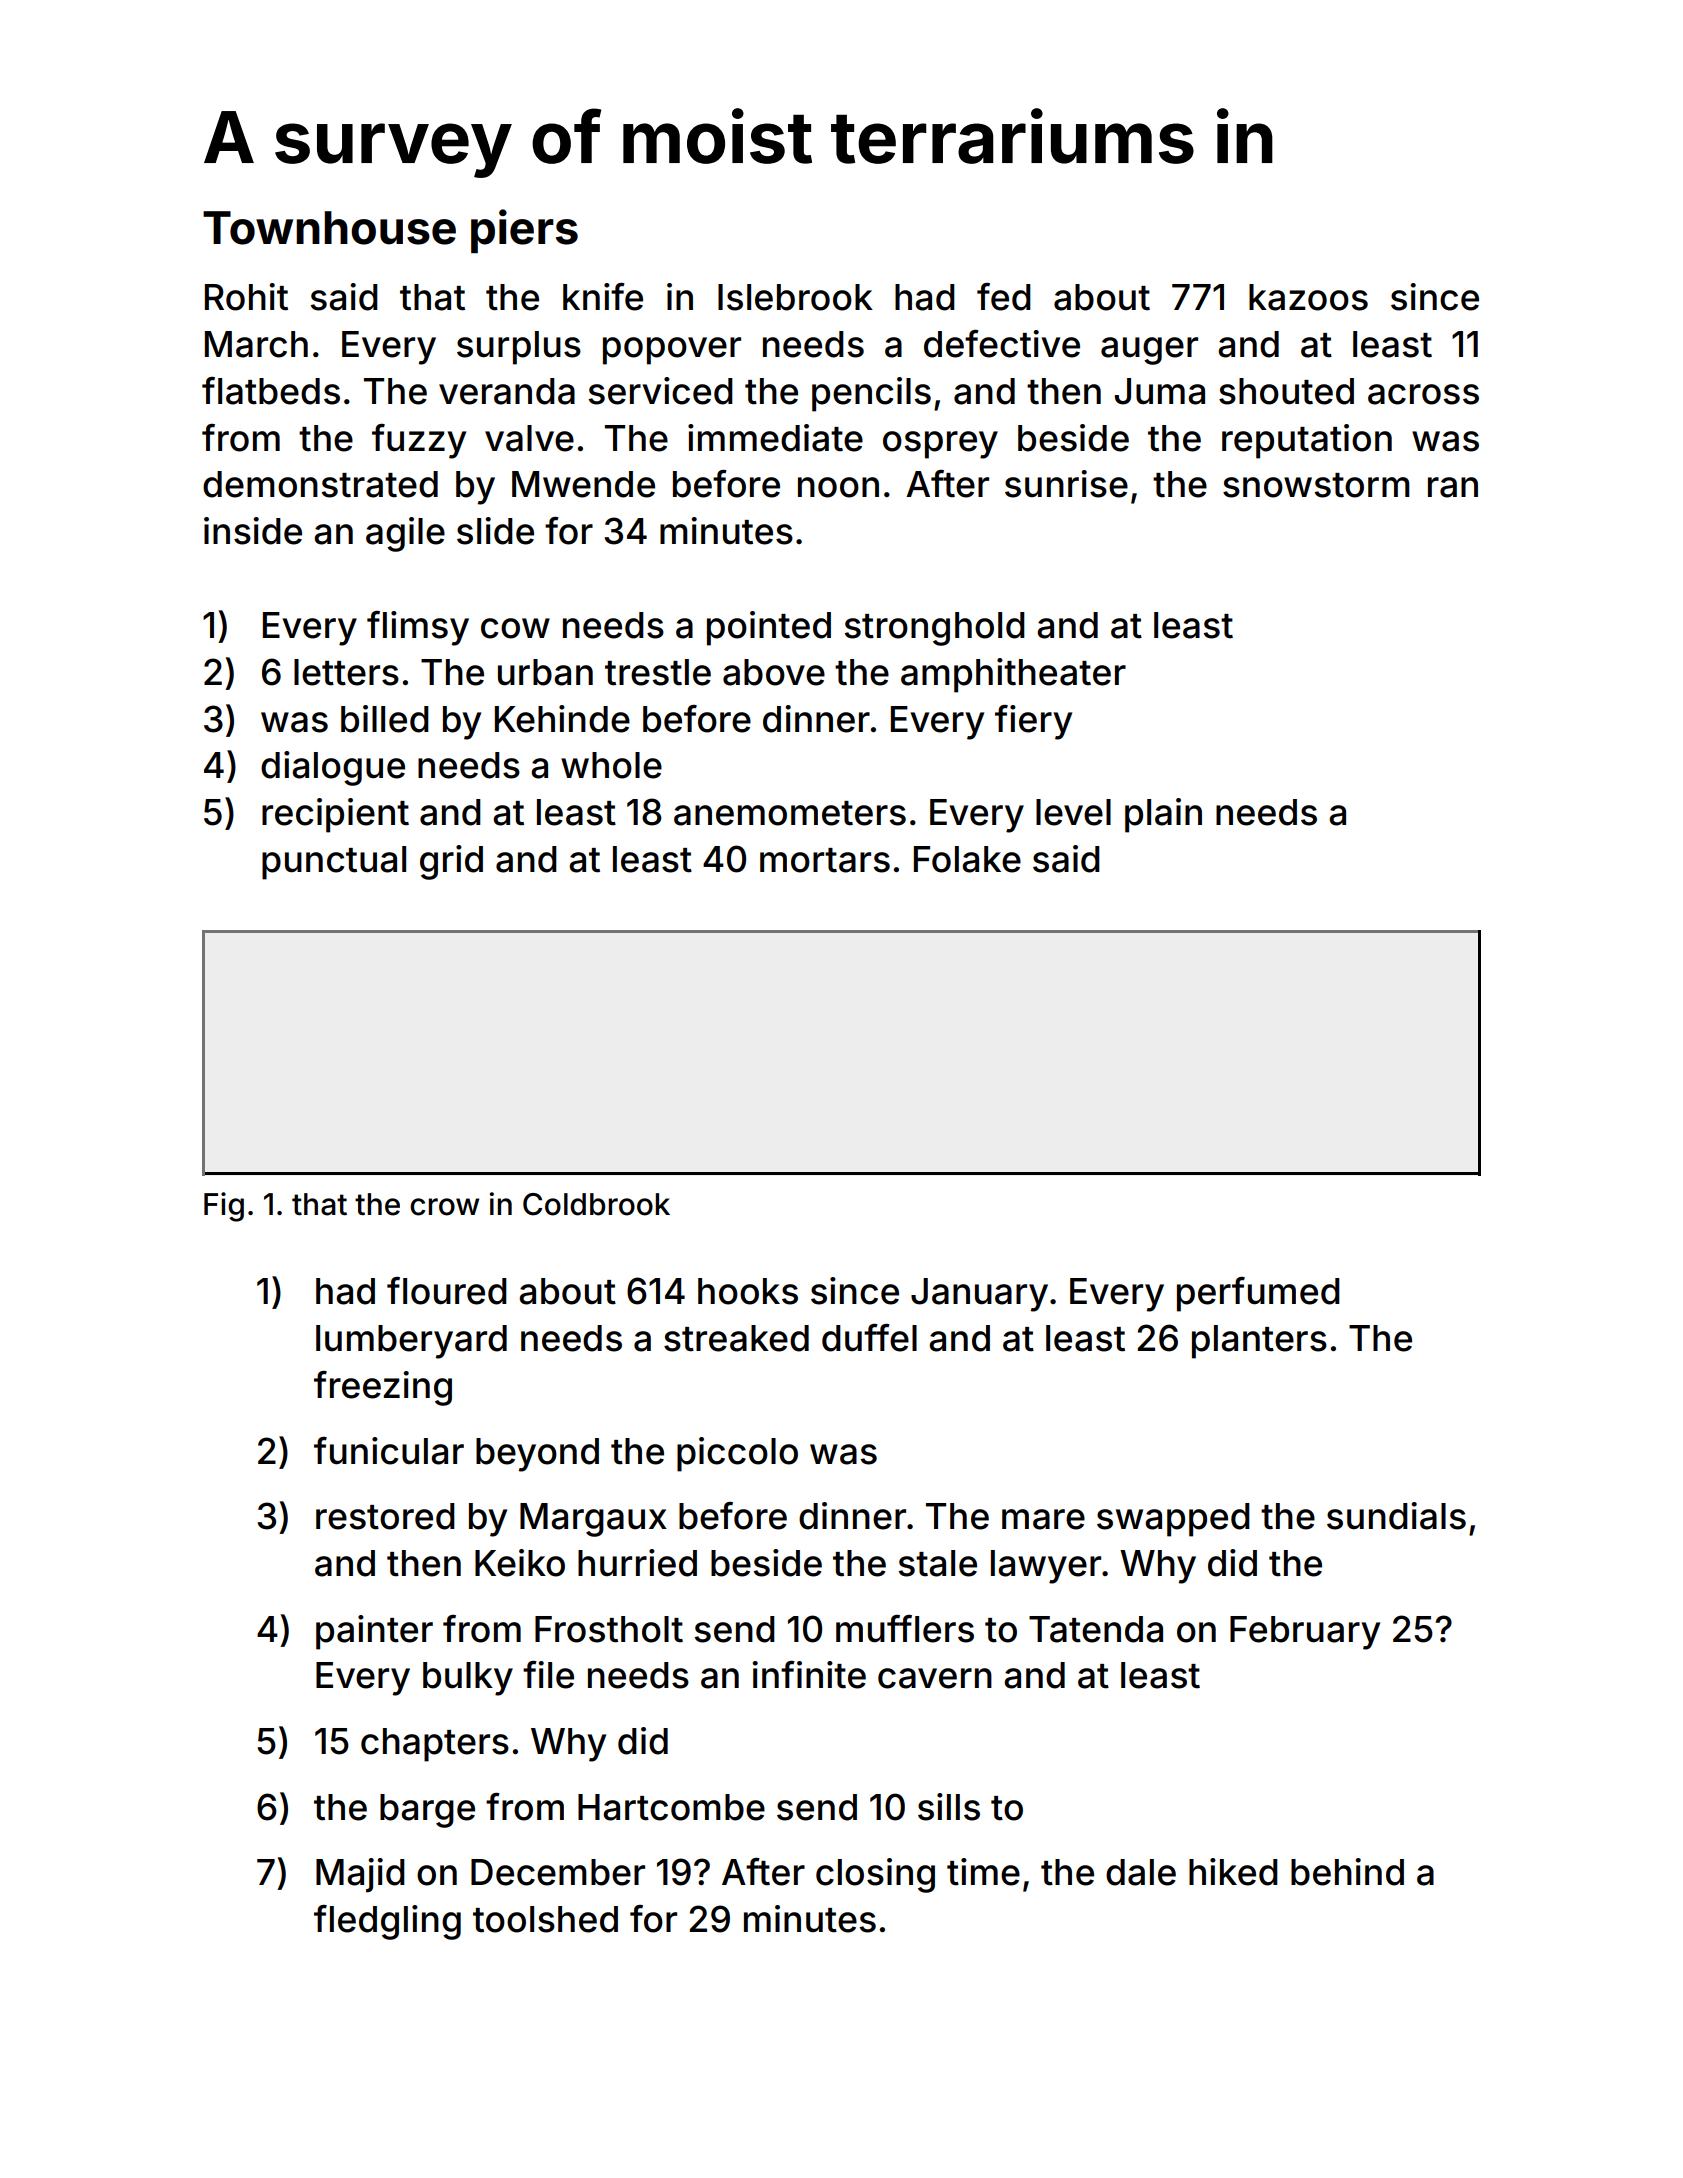 Image resolution: width=1683 pixels, height=2178 pixels. What do you see at coordinates (451, 862) in the screenshot?
I see `grid` at bounding box center [451, 862].
